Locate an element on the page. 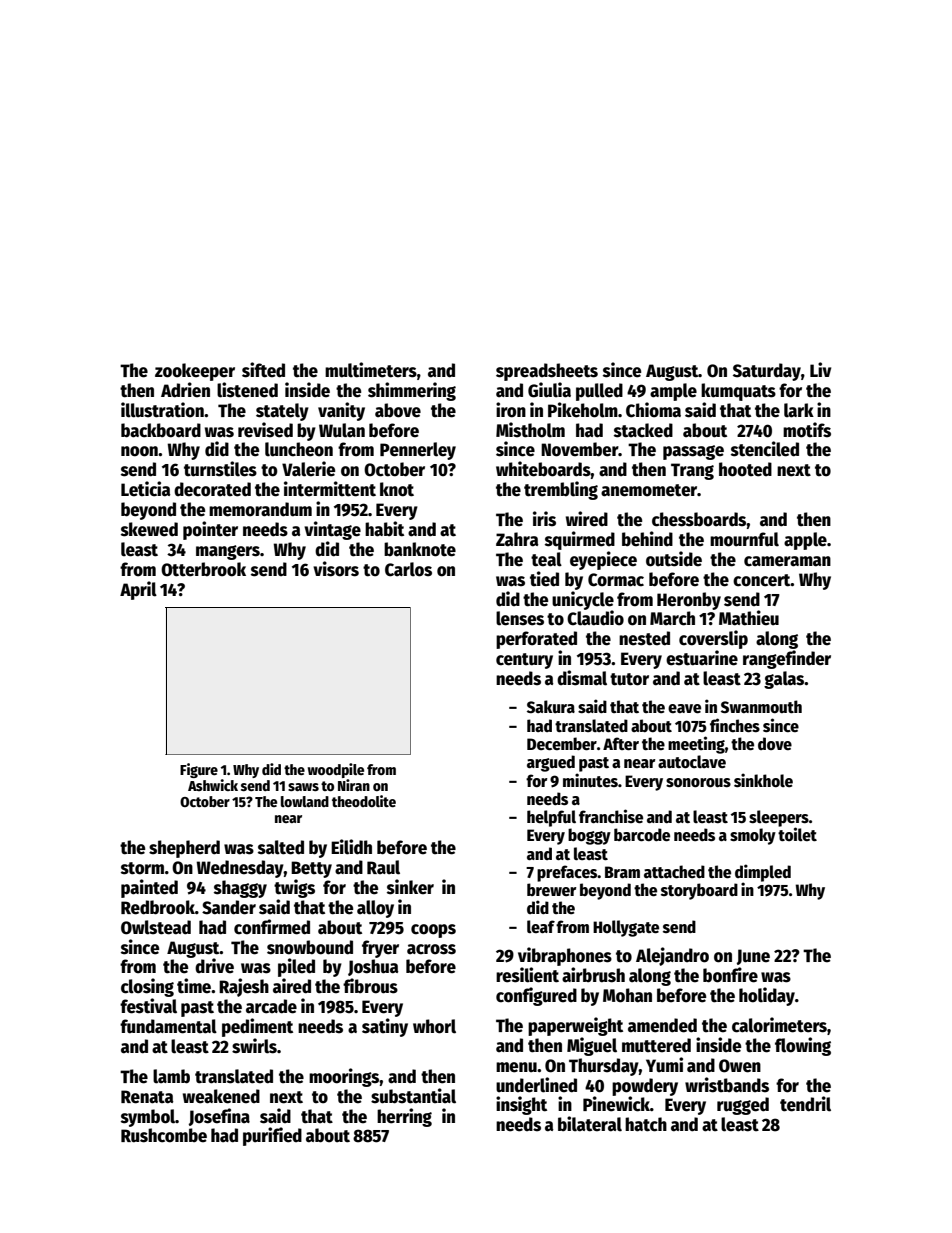  zookeeper is located at coordinates (195, 372).
